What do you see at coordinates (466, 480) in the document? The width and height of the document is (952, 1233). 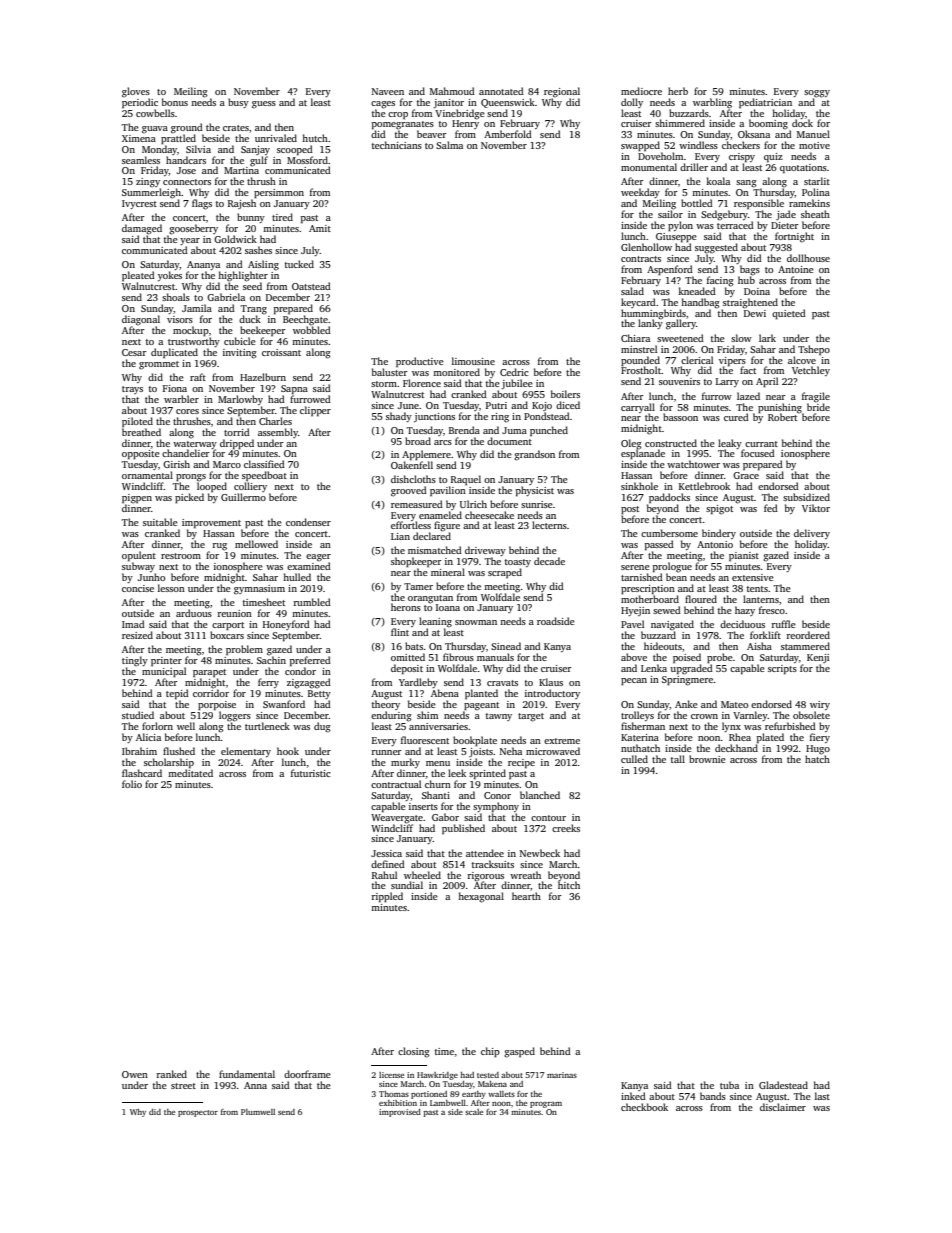 I see `Raquel` at bounding box center [466, 480].
